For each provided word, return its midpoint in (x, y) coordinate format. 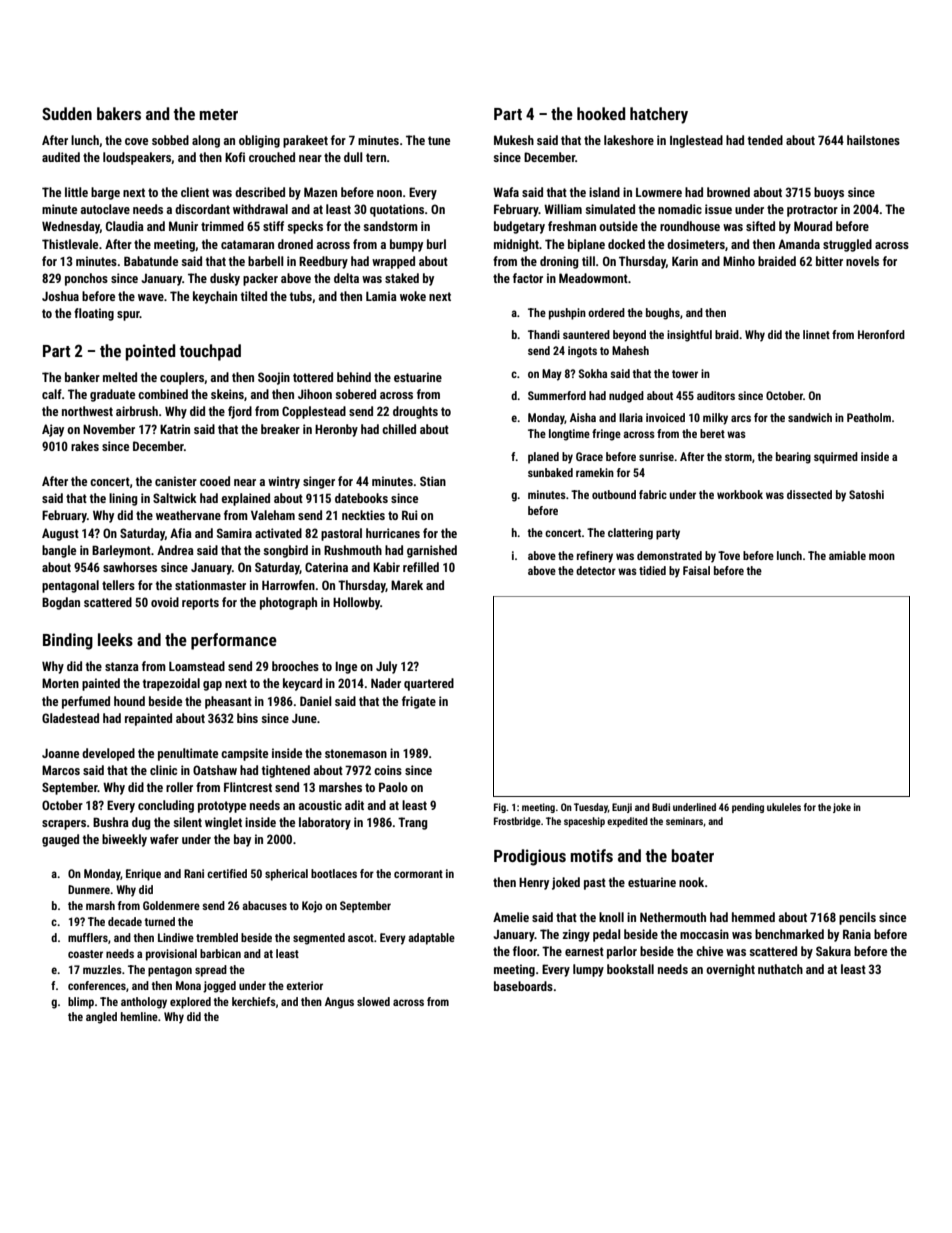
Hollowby (356, 603)
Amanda (799, 244)
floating (94, 314)
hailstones (873, 140)
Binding (68, 641)
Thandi (544, 334)
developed (108, 754)
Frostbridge (517, 822)
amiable (847, 555)
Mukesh (514, 140)
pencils (857, 918)
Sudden (67, 113)
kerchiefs (254, 1001)
